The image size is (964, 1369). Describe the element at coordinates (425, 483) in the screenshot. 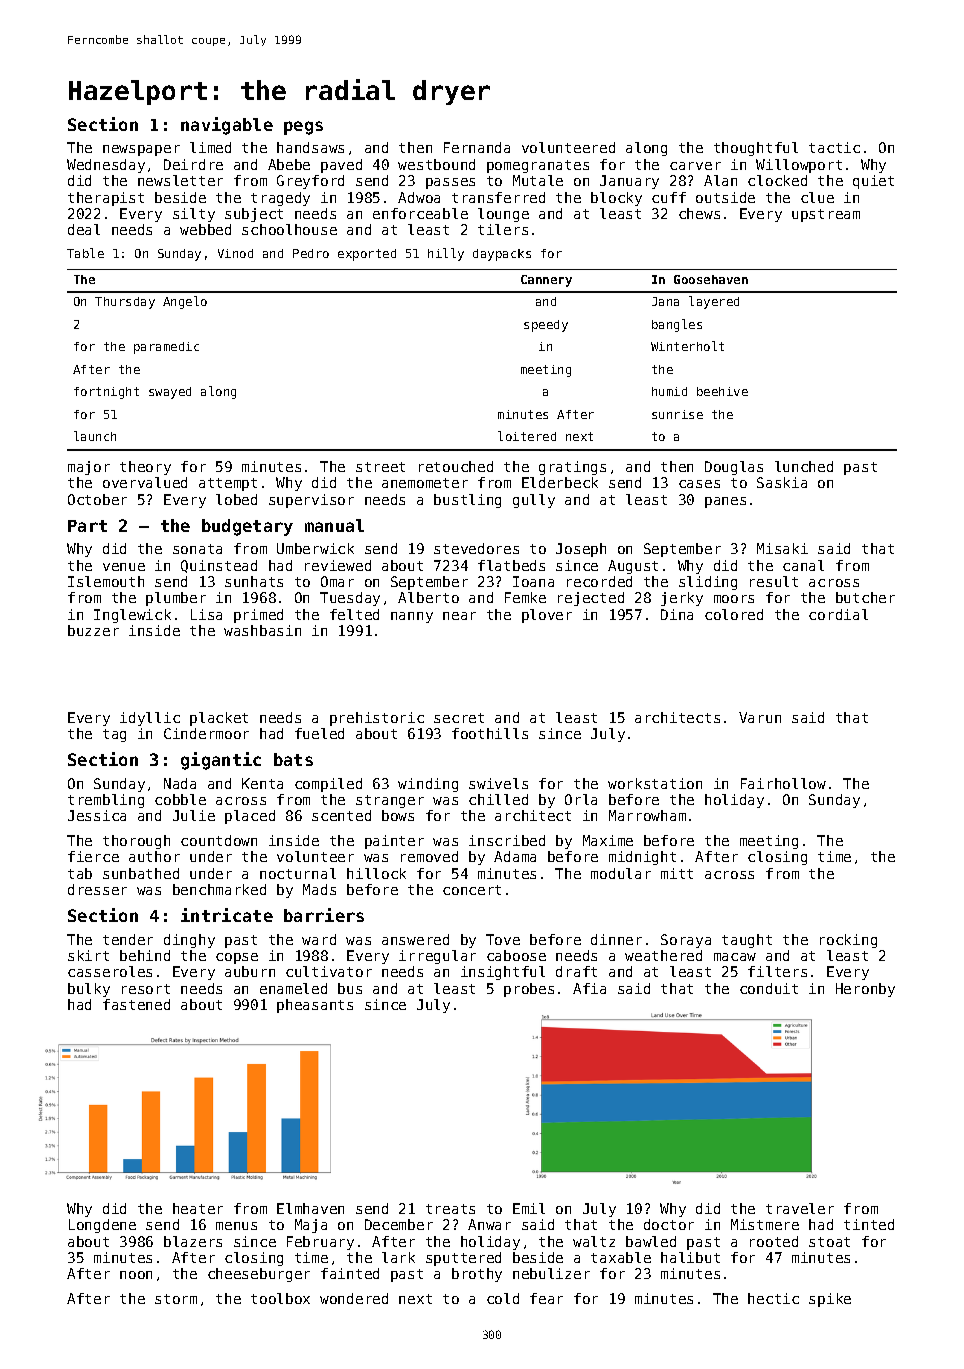

I see `anemometer` at that location.
